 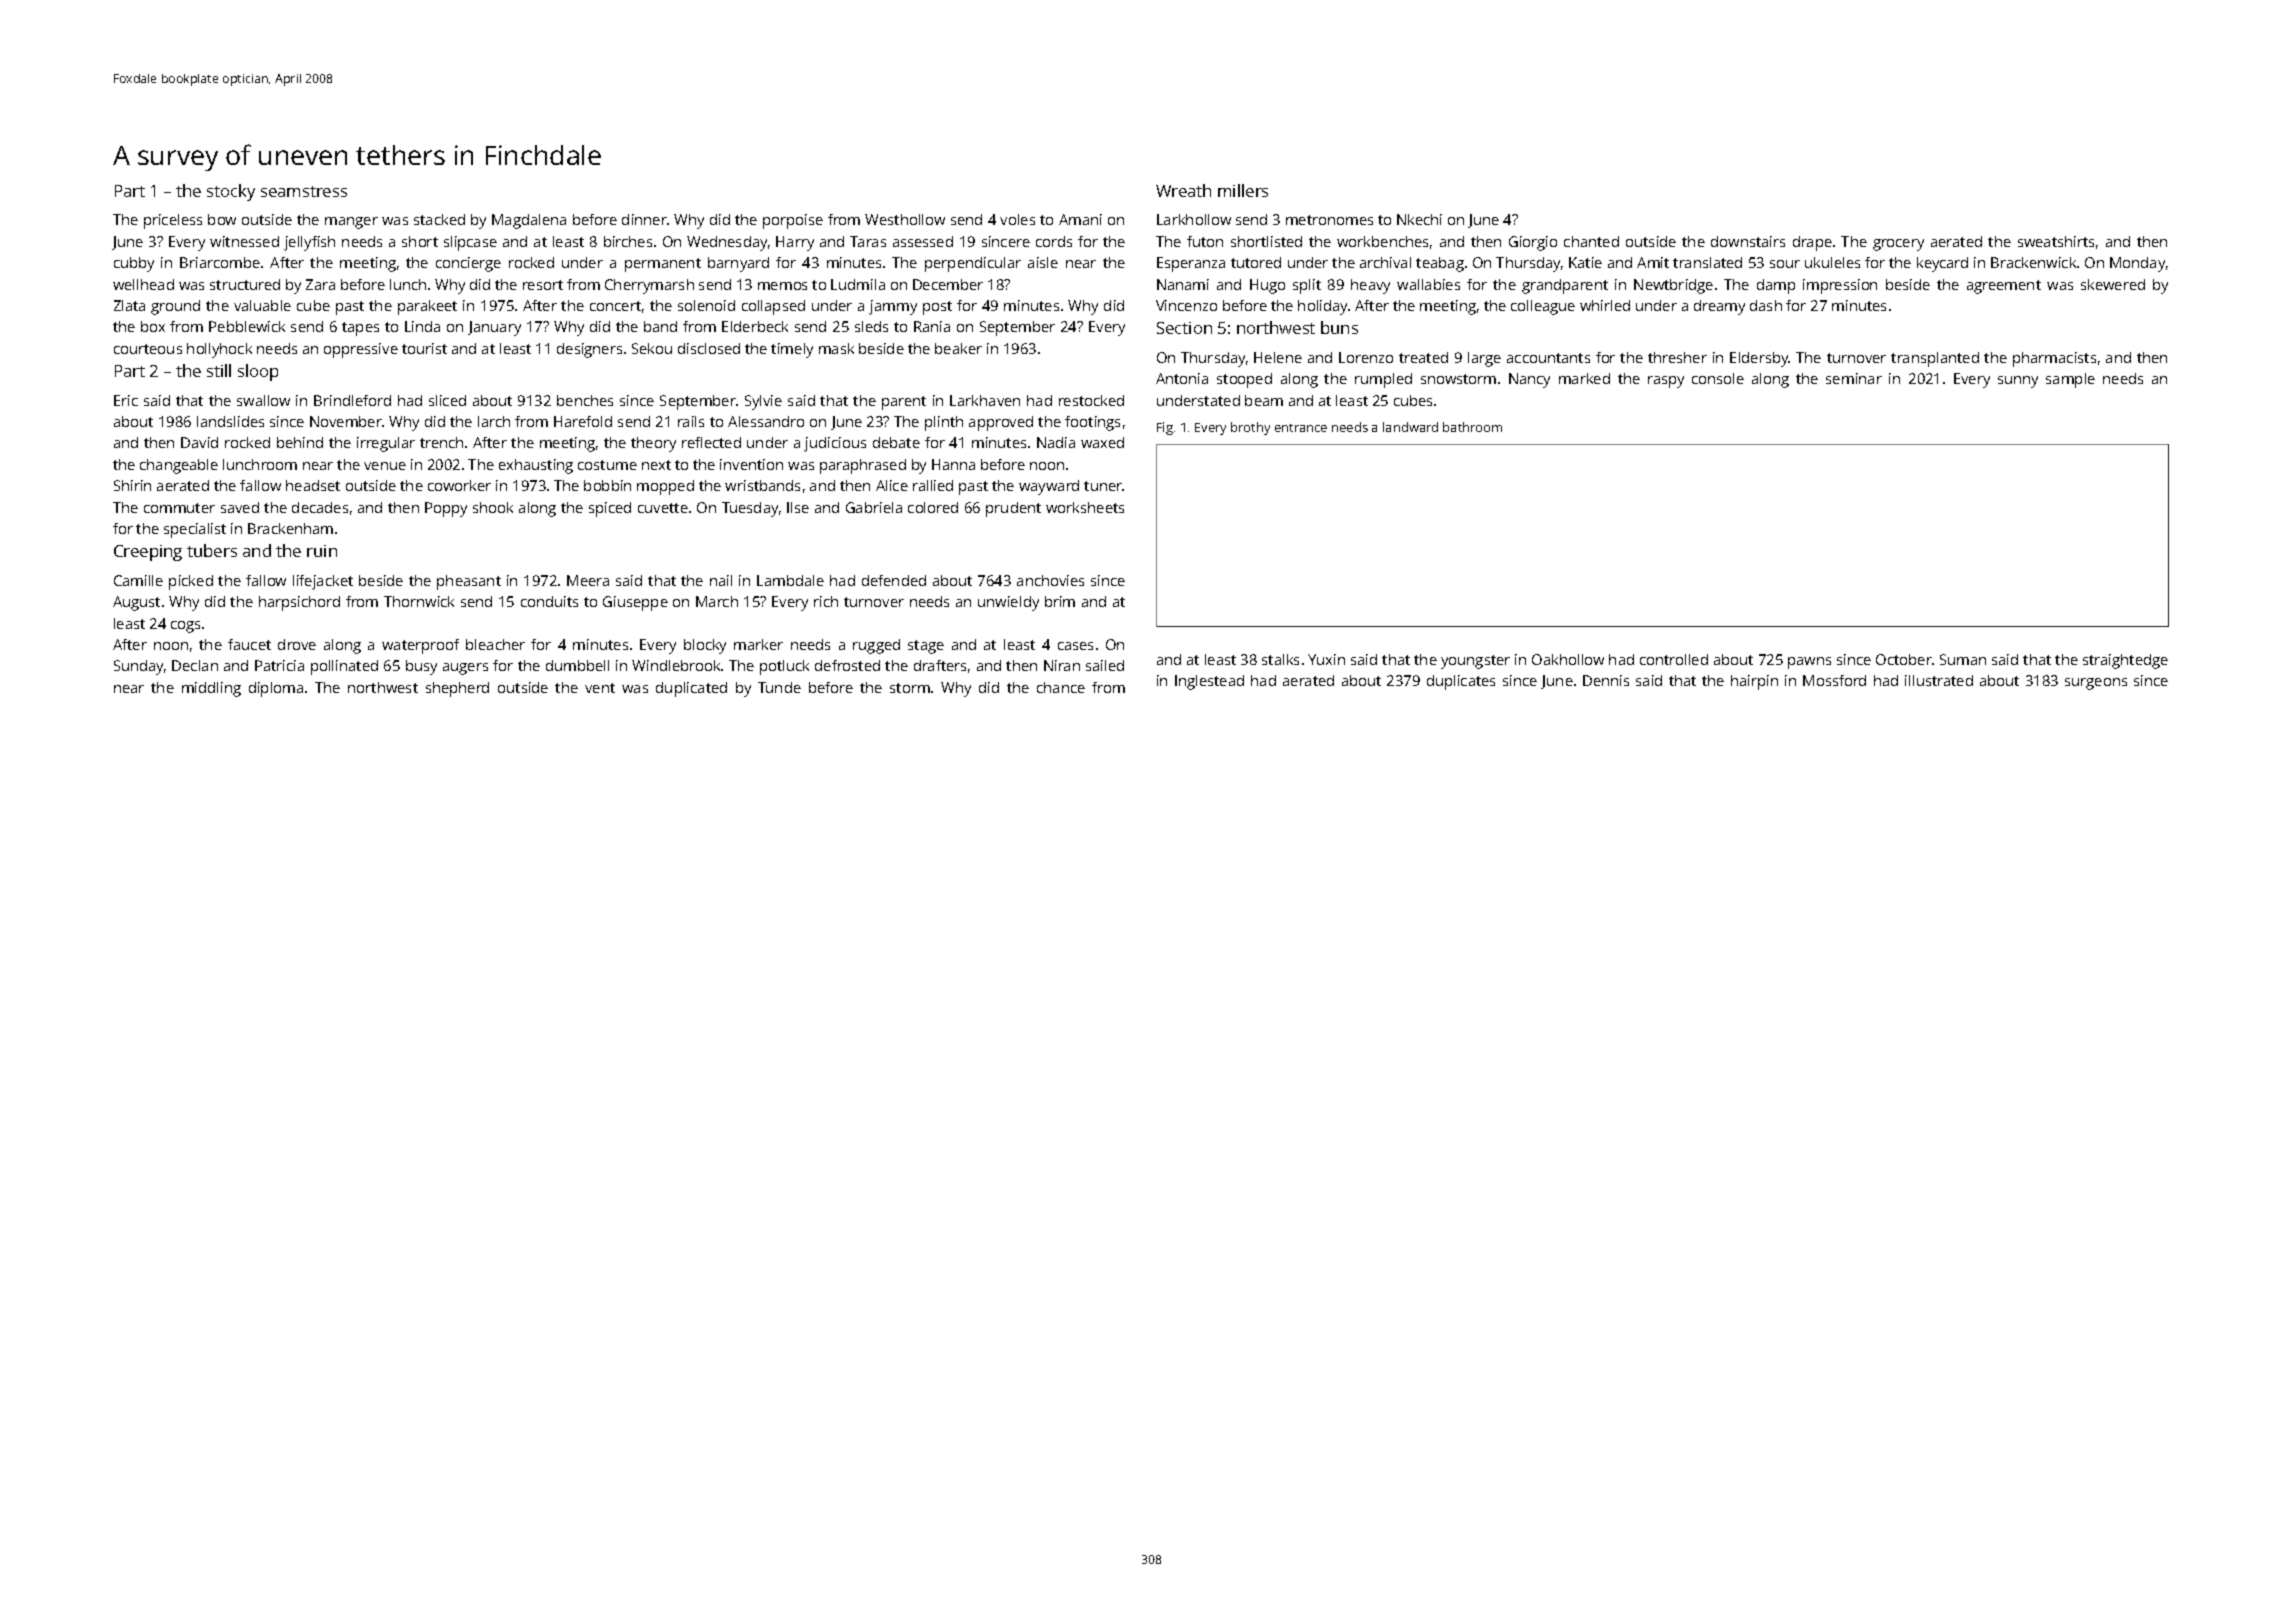 I want to click on millers, so click(x=1243, y=190).
